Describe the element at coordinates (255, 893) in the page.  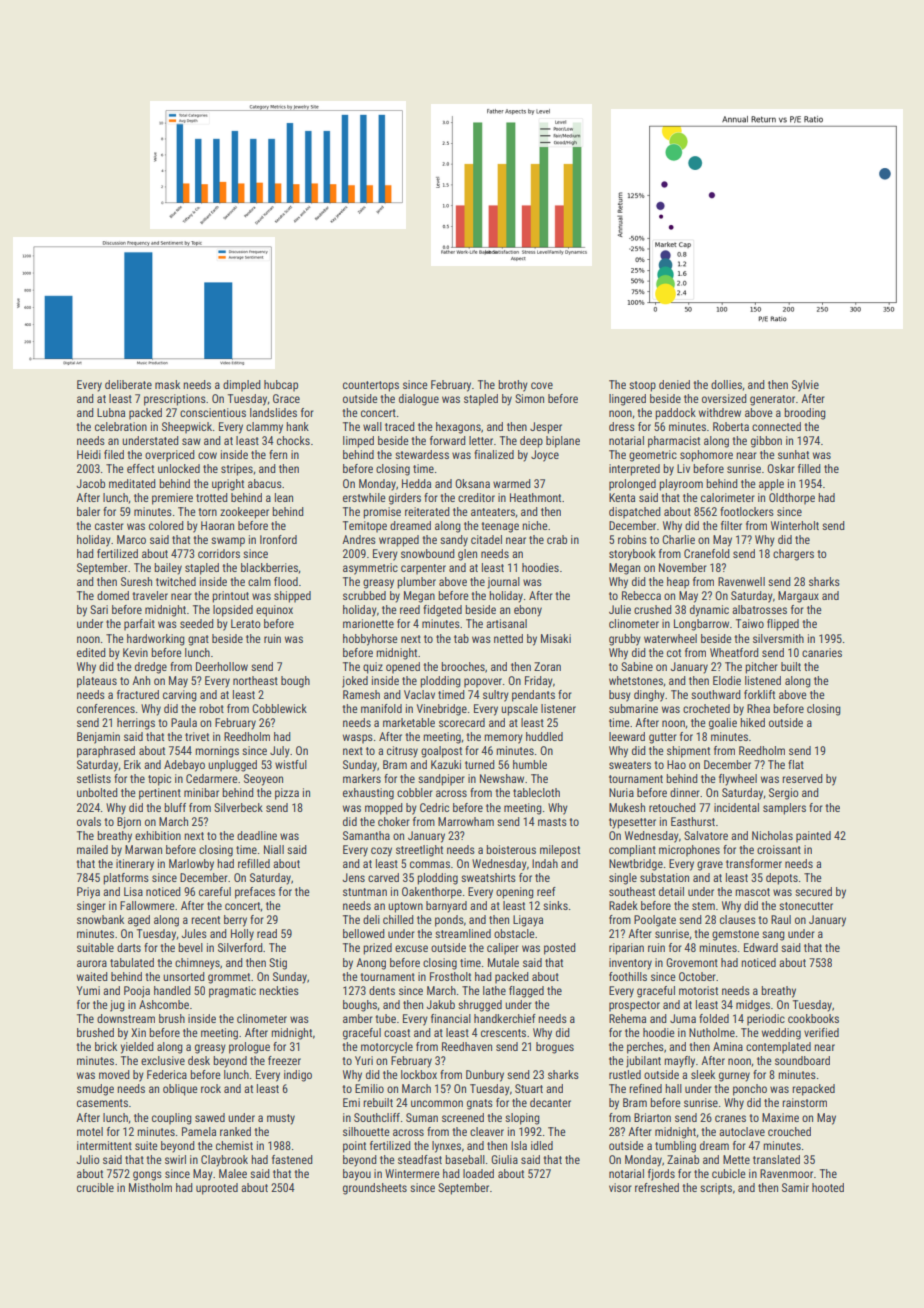
I see `prefaces` at that location.
